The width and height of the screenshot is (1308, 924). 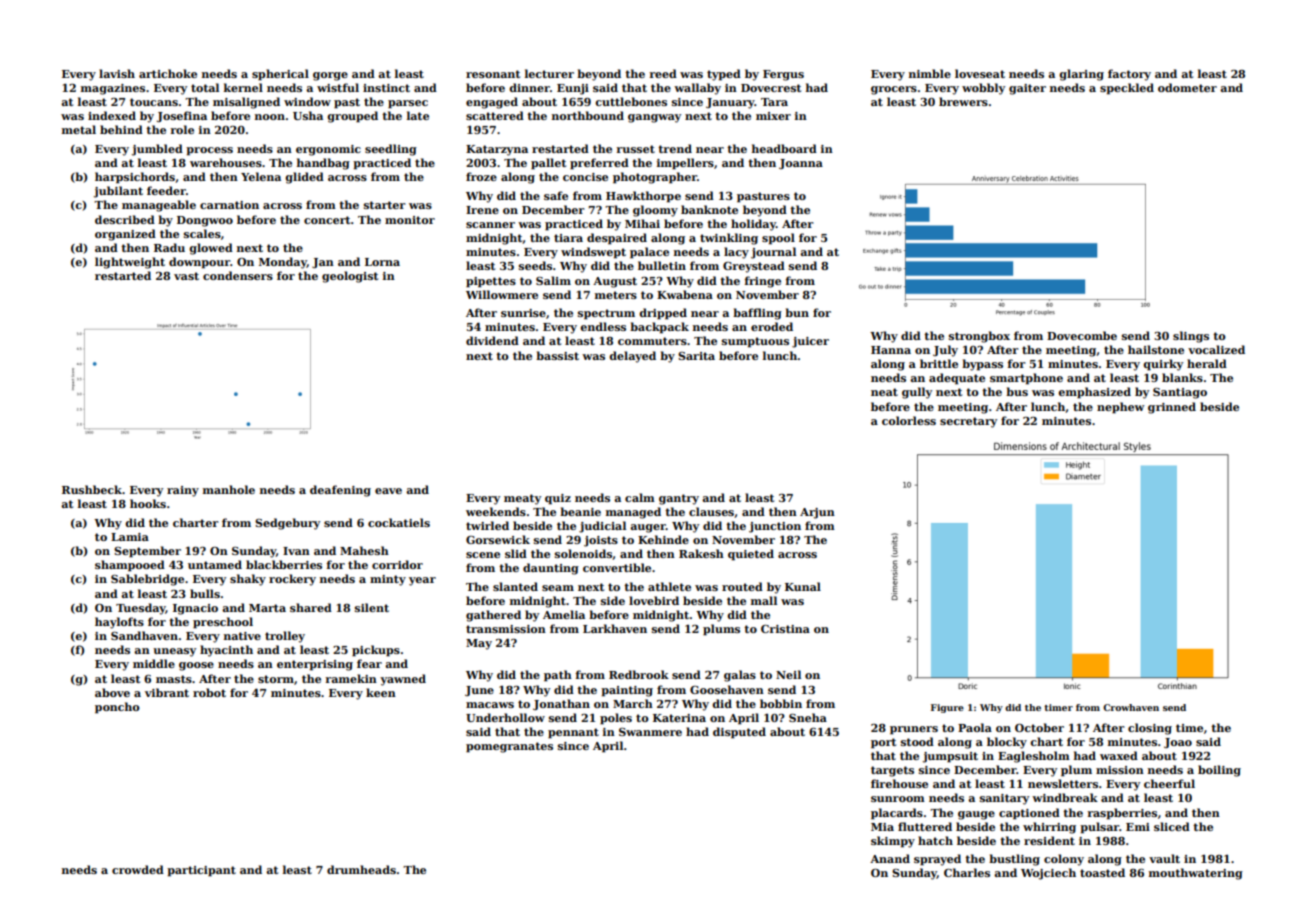 What do you see at coordinates (117, 708) in the screenshot?
I see `poncho` at bounding box center [117, 708].
